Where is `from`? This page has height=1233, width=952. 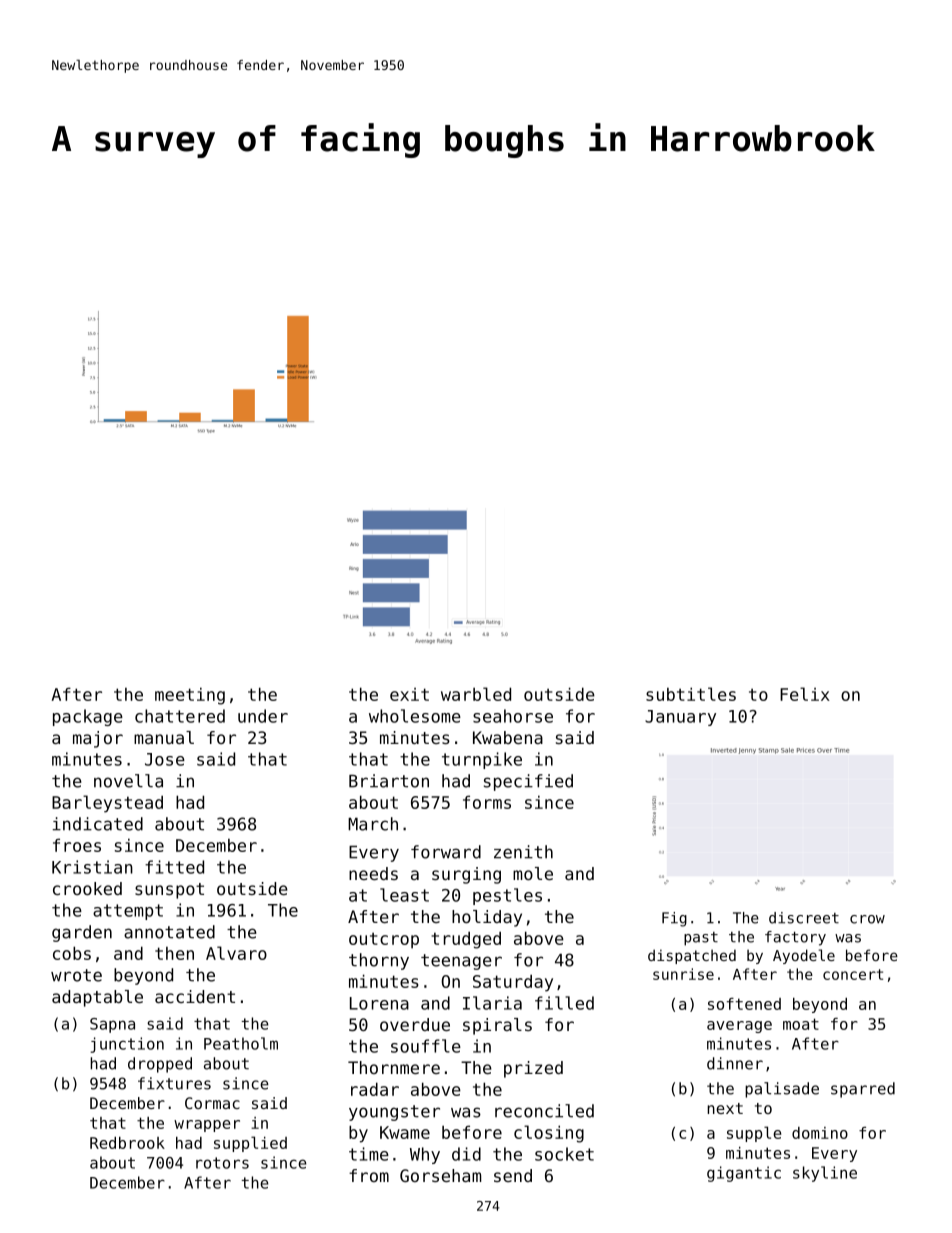
from is located at coordinates (369, 1175).
